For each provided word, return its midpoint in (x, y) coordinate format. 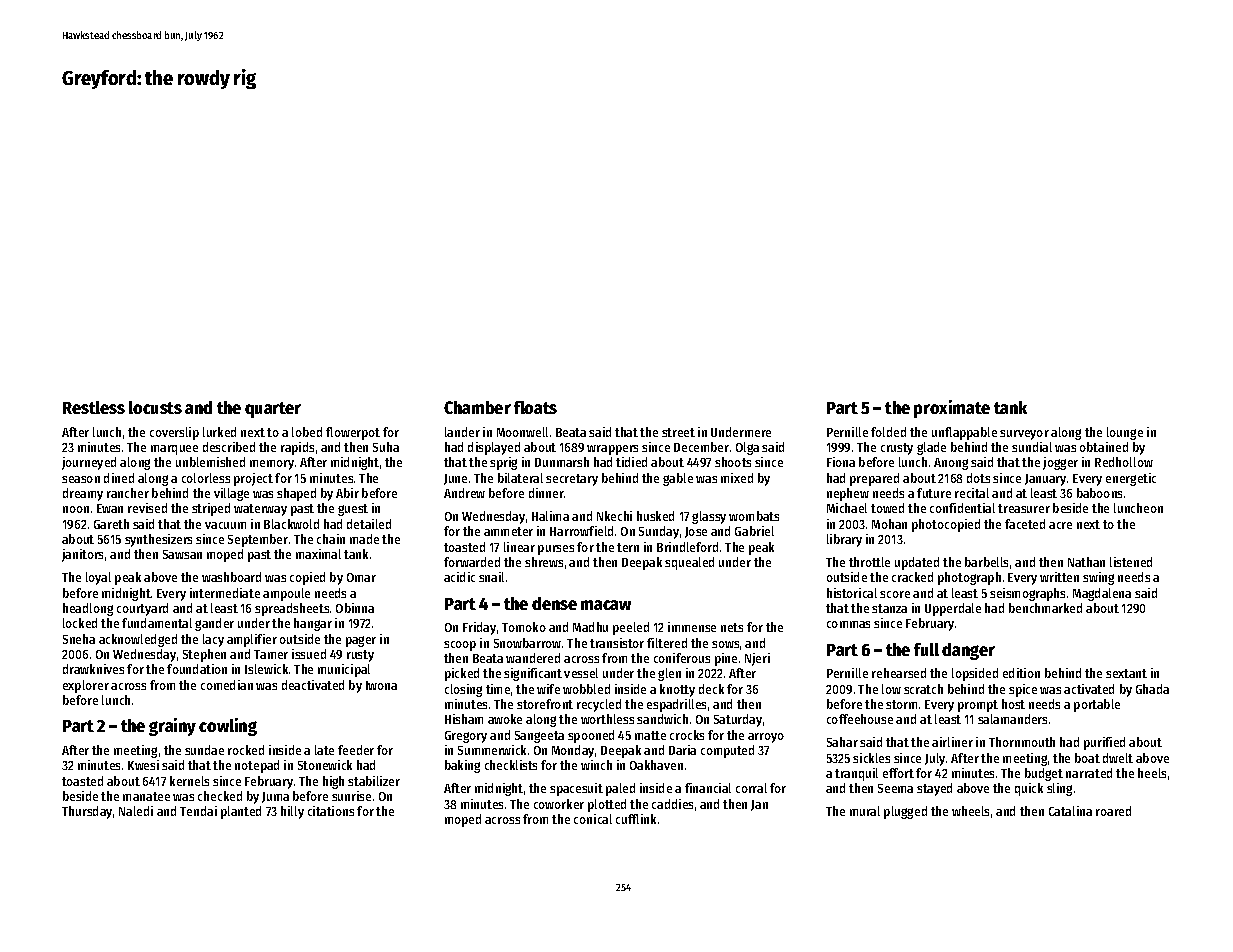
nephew (848, 494)
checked (220, 796)
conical (593, 819)
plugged (905, 812)
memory (272, 465)
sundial (1032, 447)
